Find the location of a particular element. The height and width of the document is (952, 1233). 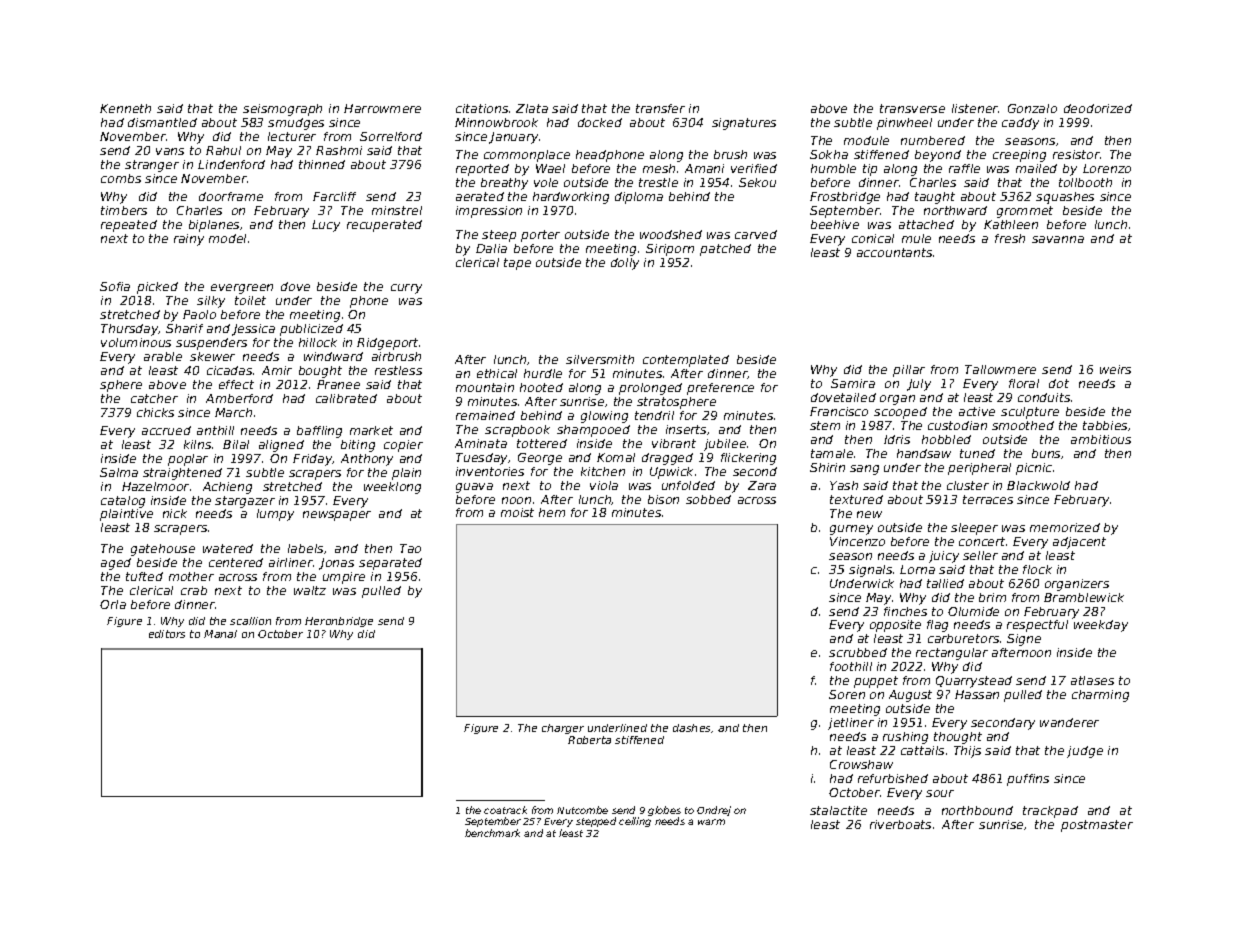

Tallowmere is located at coordinates (1000, 369).
